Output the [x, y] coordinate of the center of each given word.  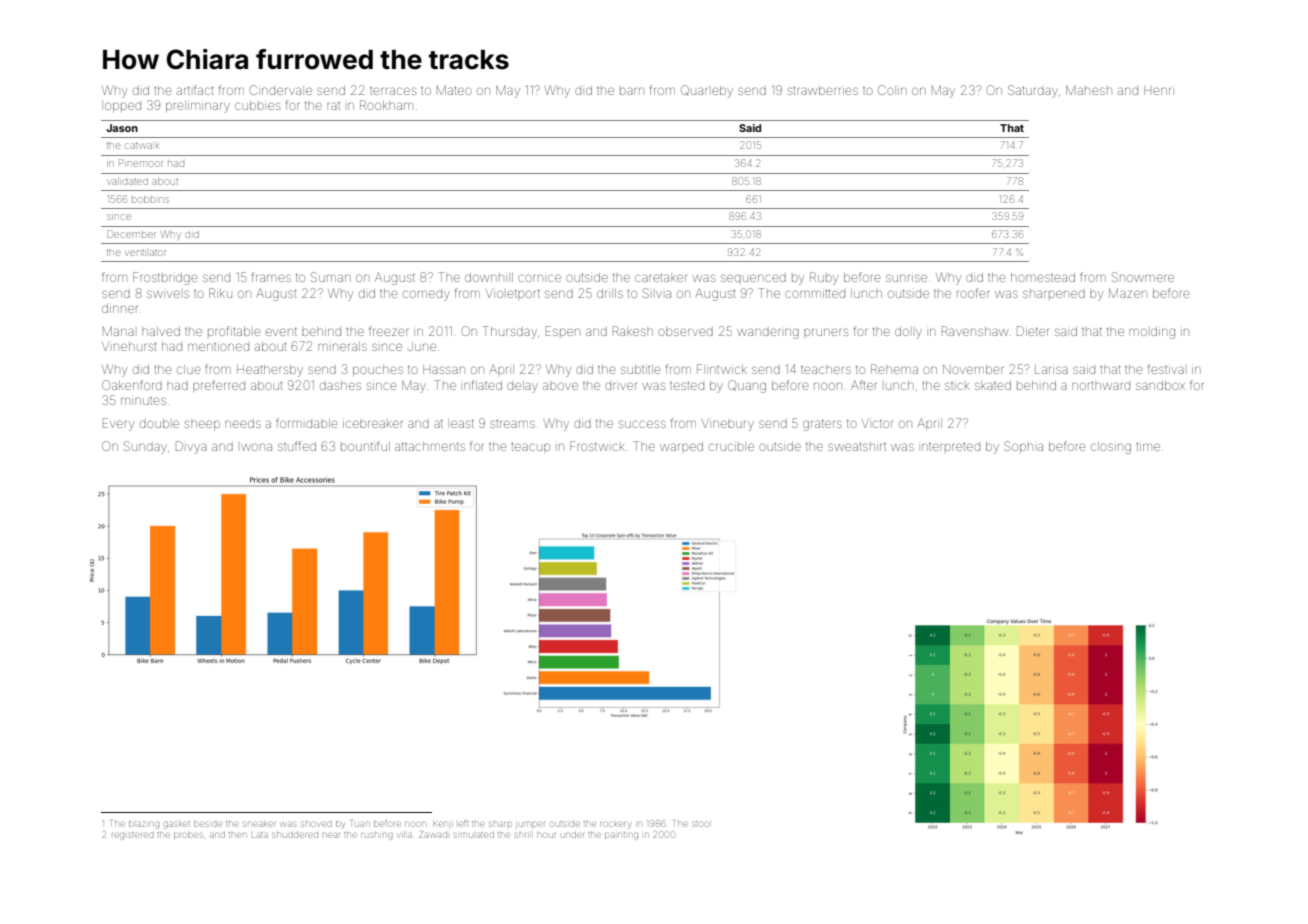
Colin [892, 90]
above [560, 386]
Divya [191, 447]
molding [1152, 333]
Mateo [454, 90]
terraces [393, 91]
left [463, 824]
